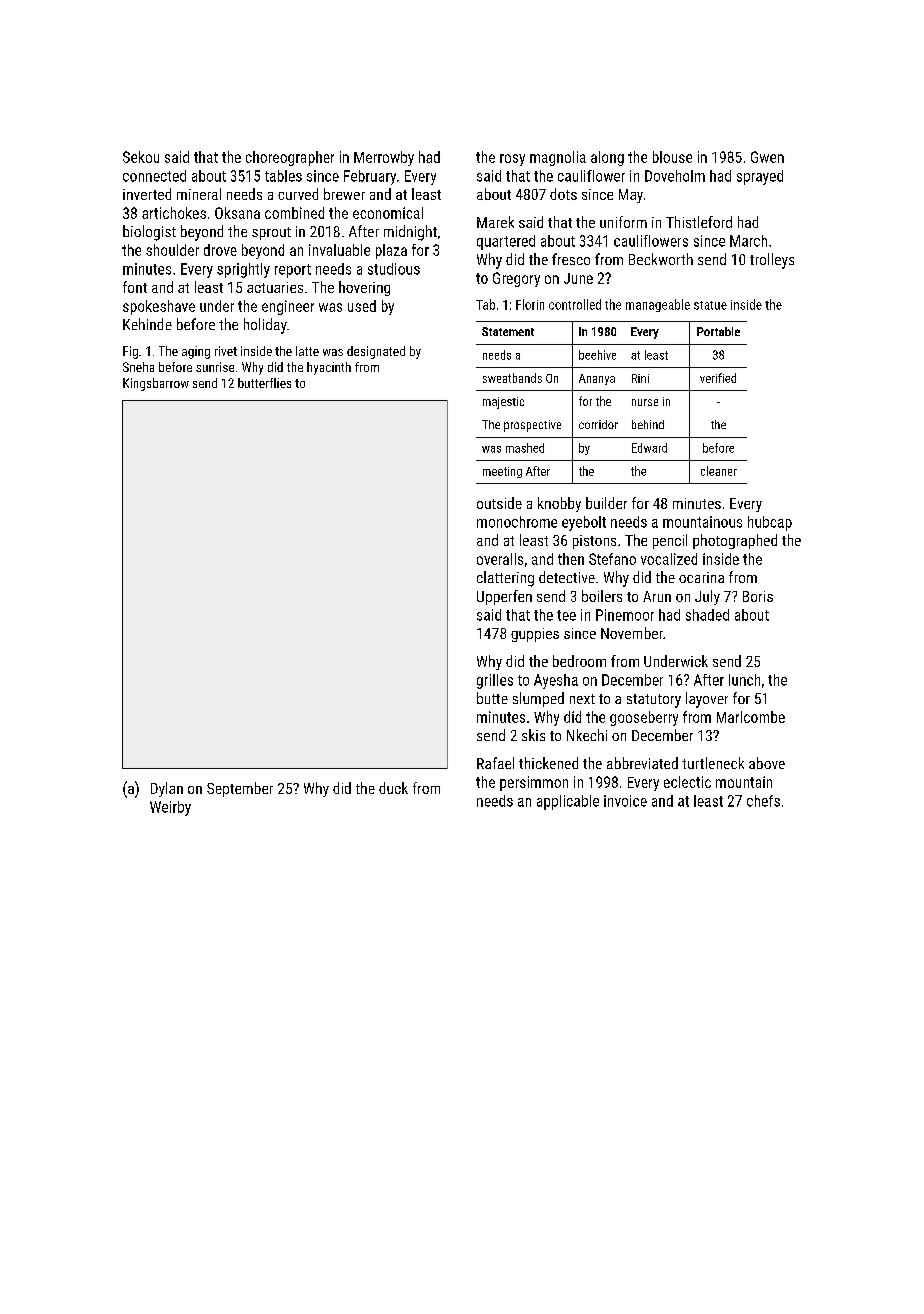  I want to click on duck, so click(393, 788).
